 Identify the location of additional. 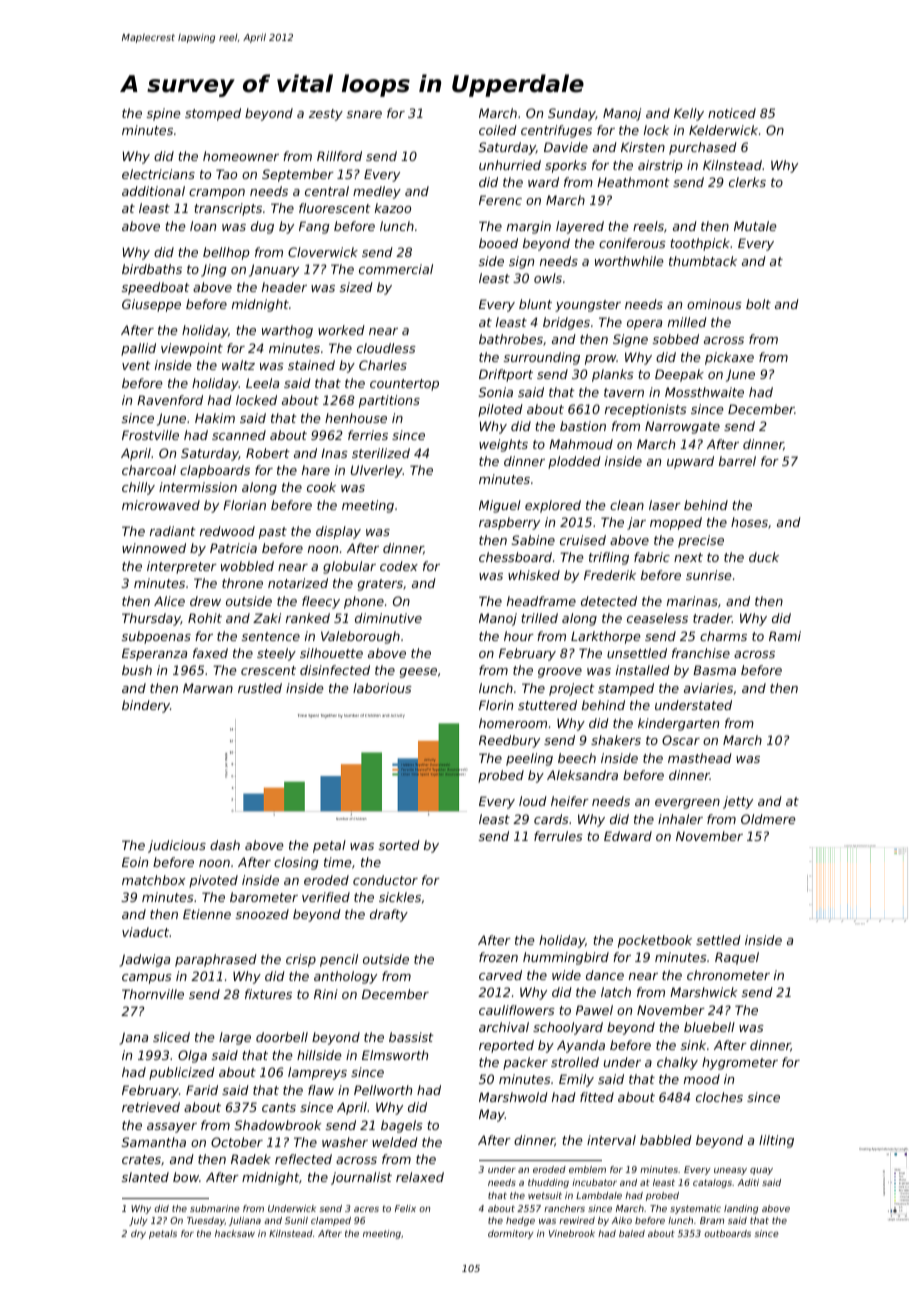
(153, 191).
